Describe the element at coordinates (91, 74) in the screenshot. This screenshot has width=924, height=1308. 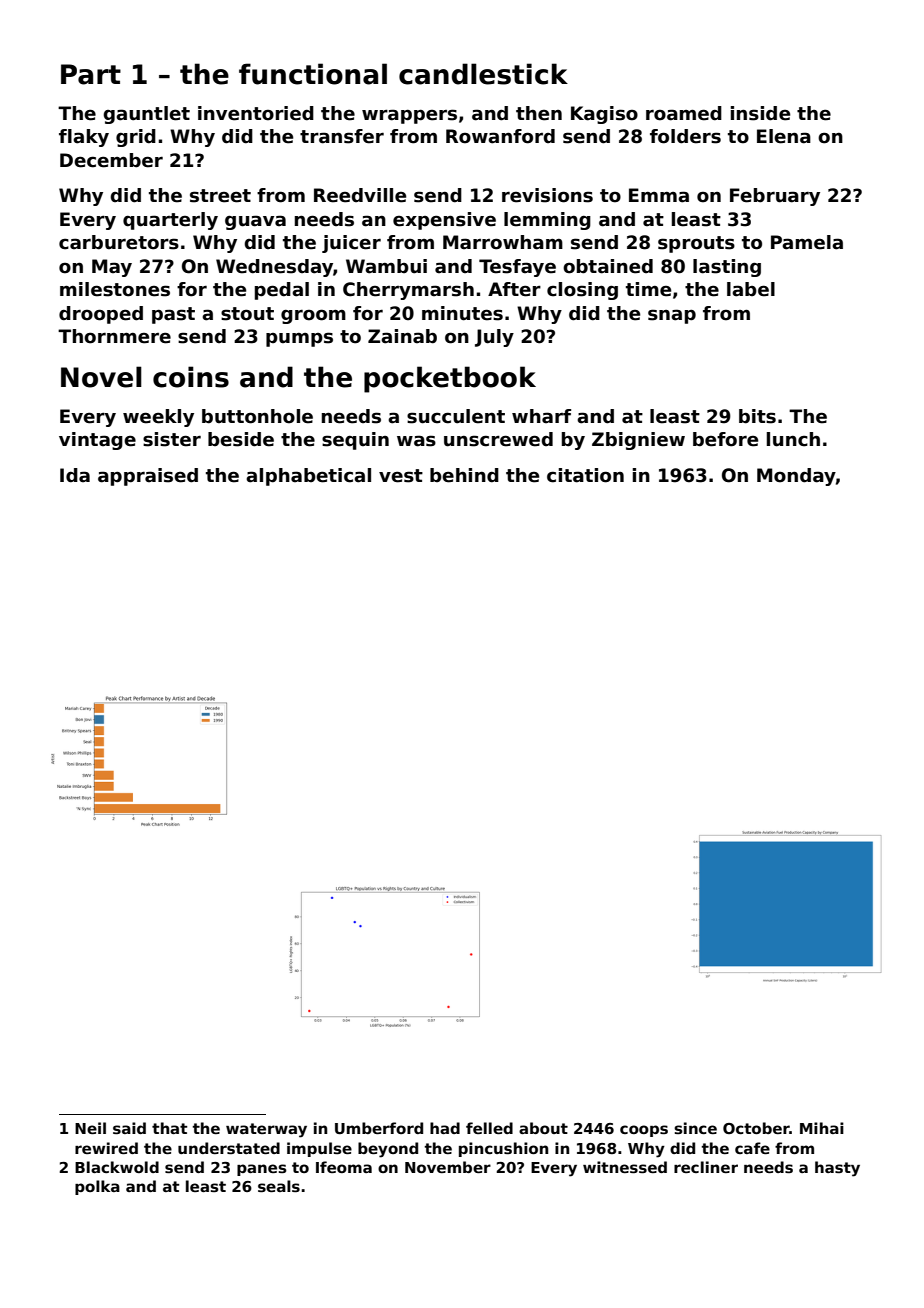
I see `Part` at that location.
